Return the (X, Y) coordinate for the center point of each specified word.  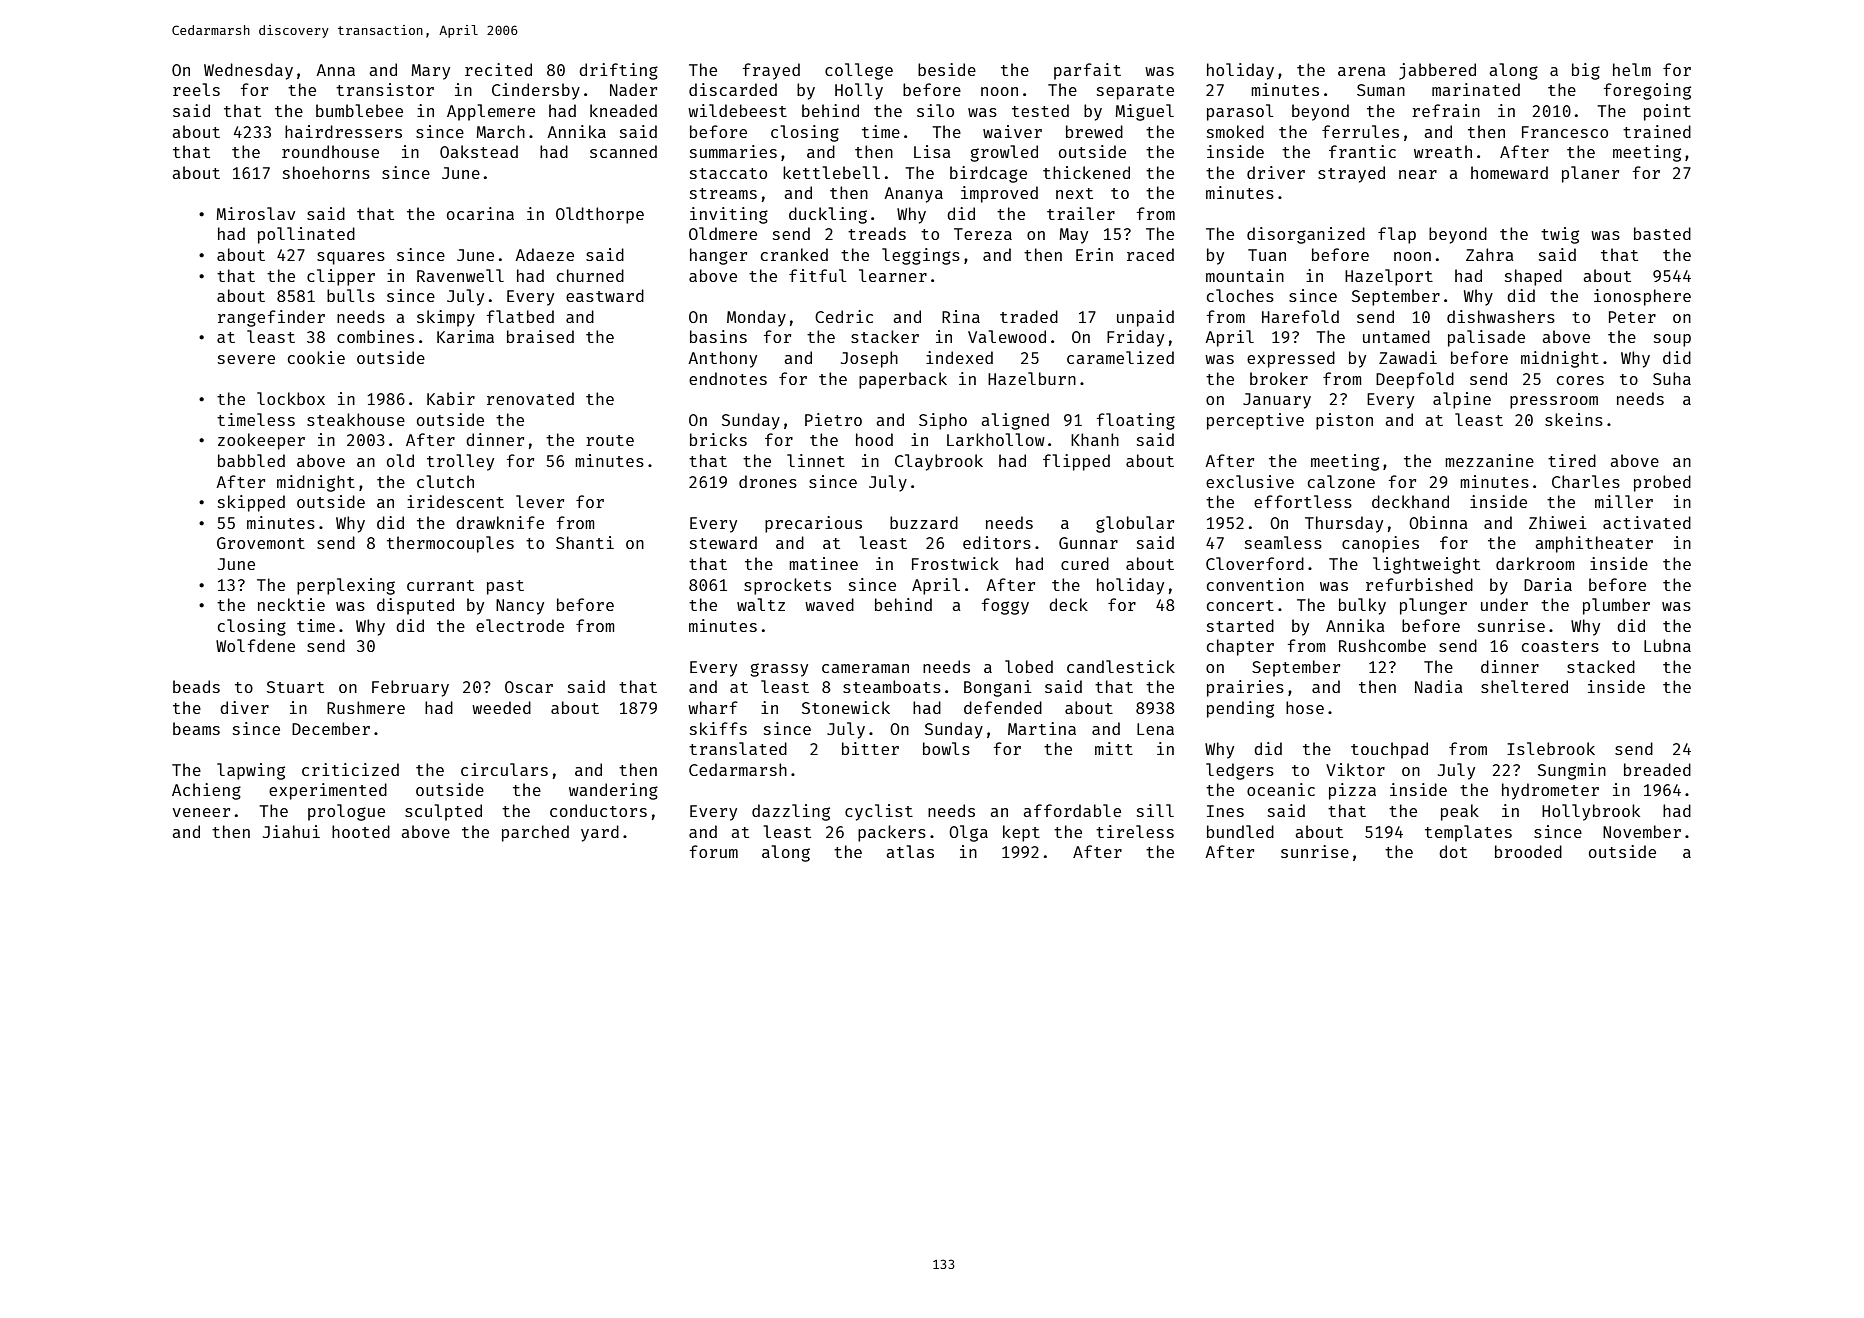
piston (1344, 421)
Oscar (529, 687)
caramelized (1120, 357)
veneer (201, 812)
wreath (1443, 151)
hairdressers (343, 131)
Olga (968, 833)
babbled (251, 460)
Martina (1042, 728)
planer (1590, 174)
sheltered (1524, 686)
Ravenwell (460, 275)
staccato (728, 173)
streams (723, 193)
